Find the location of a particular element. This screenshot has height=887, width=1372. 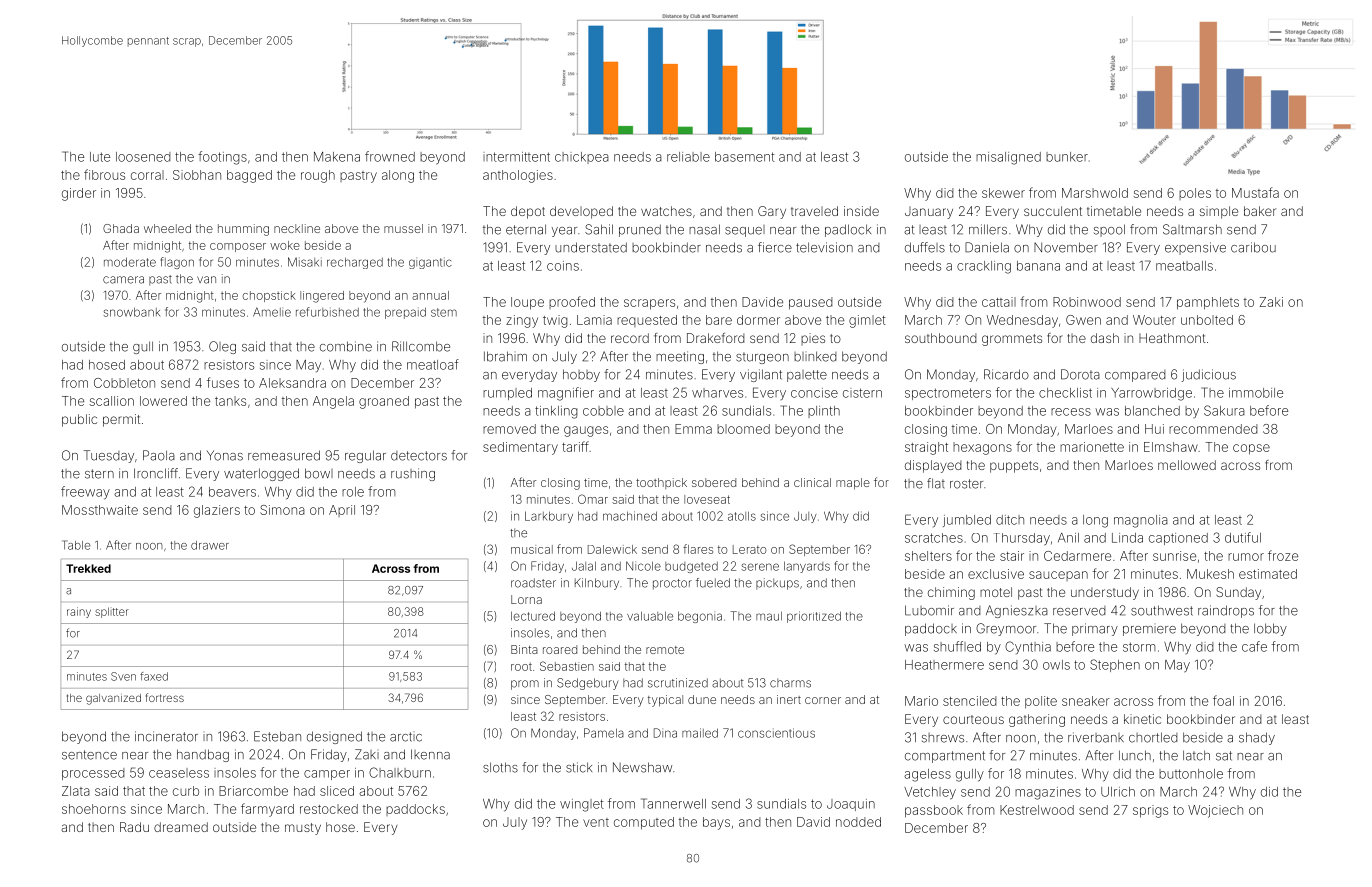

musty is located at coordinates (303, 829).
